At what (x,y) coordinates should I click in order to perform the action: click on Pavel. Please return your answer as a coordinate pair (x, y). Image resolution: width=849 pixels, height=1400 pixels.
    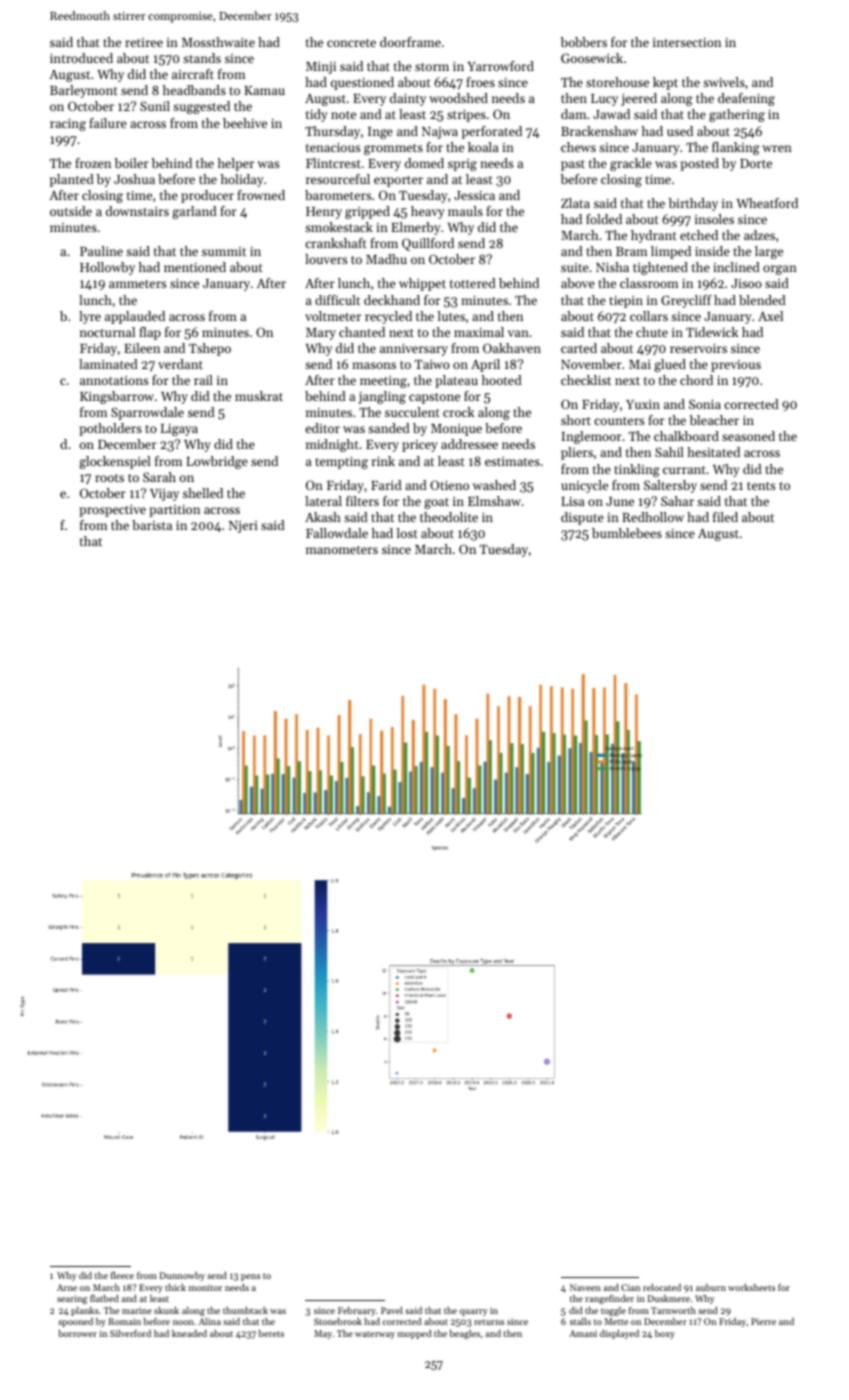
    Looking at the image, I should click on (392, 1310).
